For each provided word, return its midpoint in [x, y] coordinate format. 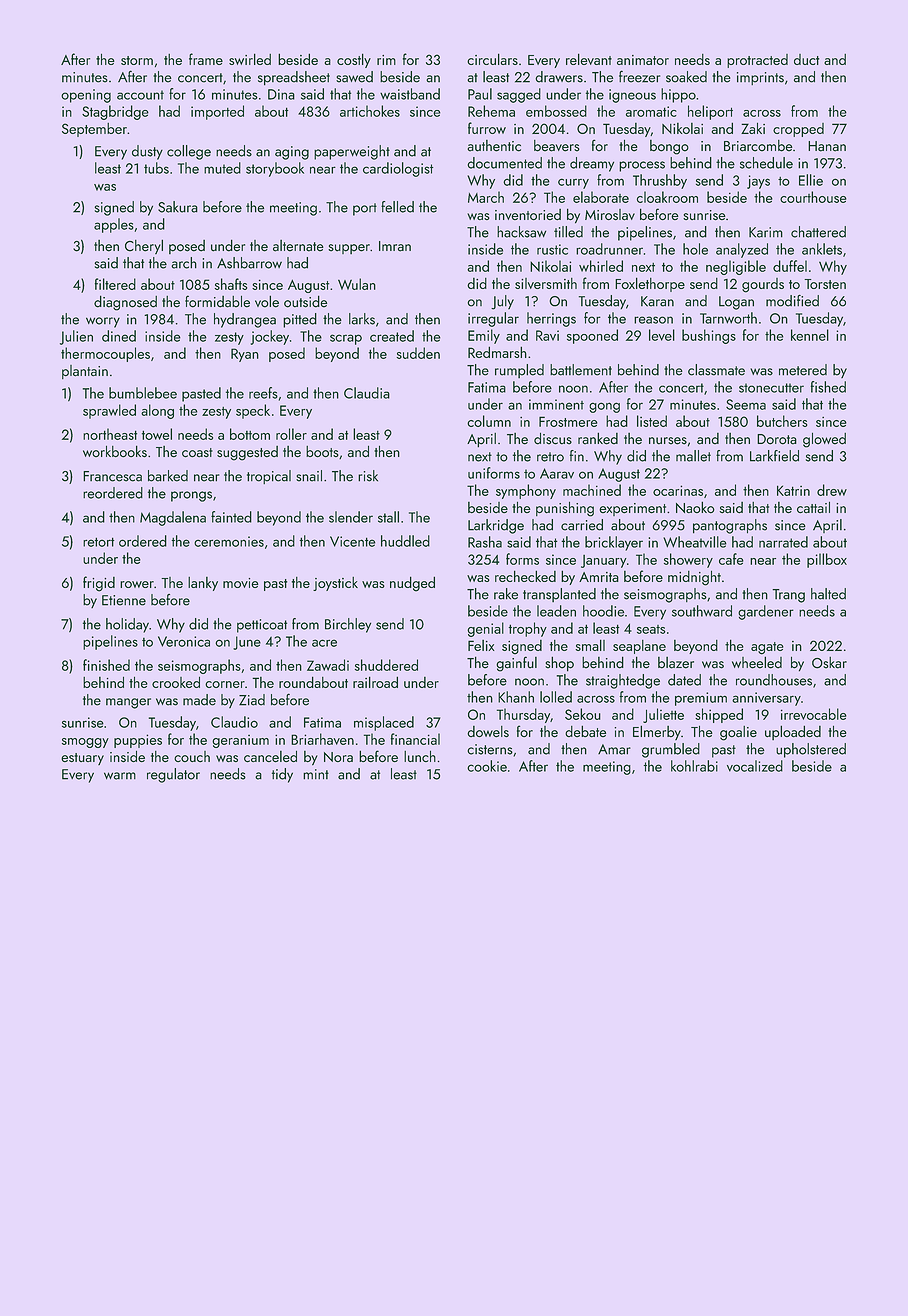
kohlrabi [694, 766]
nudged [412, 584]
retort [98, 542]
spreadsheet [294, 78]
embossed [556, 111]
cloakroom [667, 197]
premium [701, 699]
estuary [82, 759]
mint [316, 774]
